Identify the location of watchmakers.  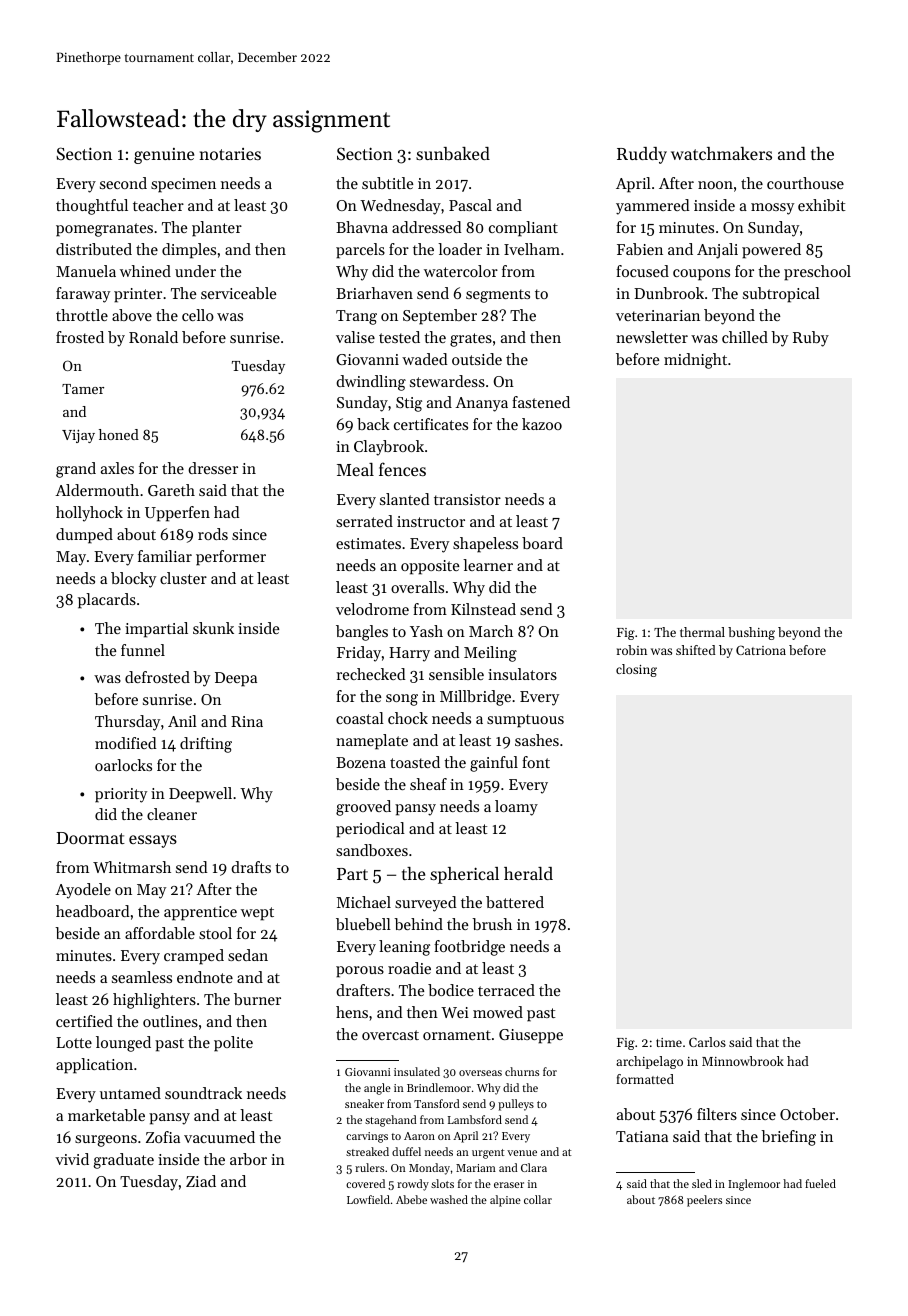
(721, 153).
